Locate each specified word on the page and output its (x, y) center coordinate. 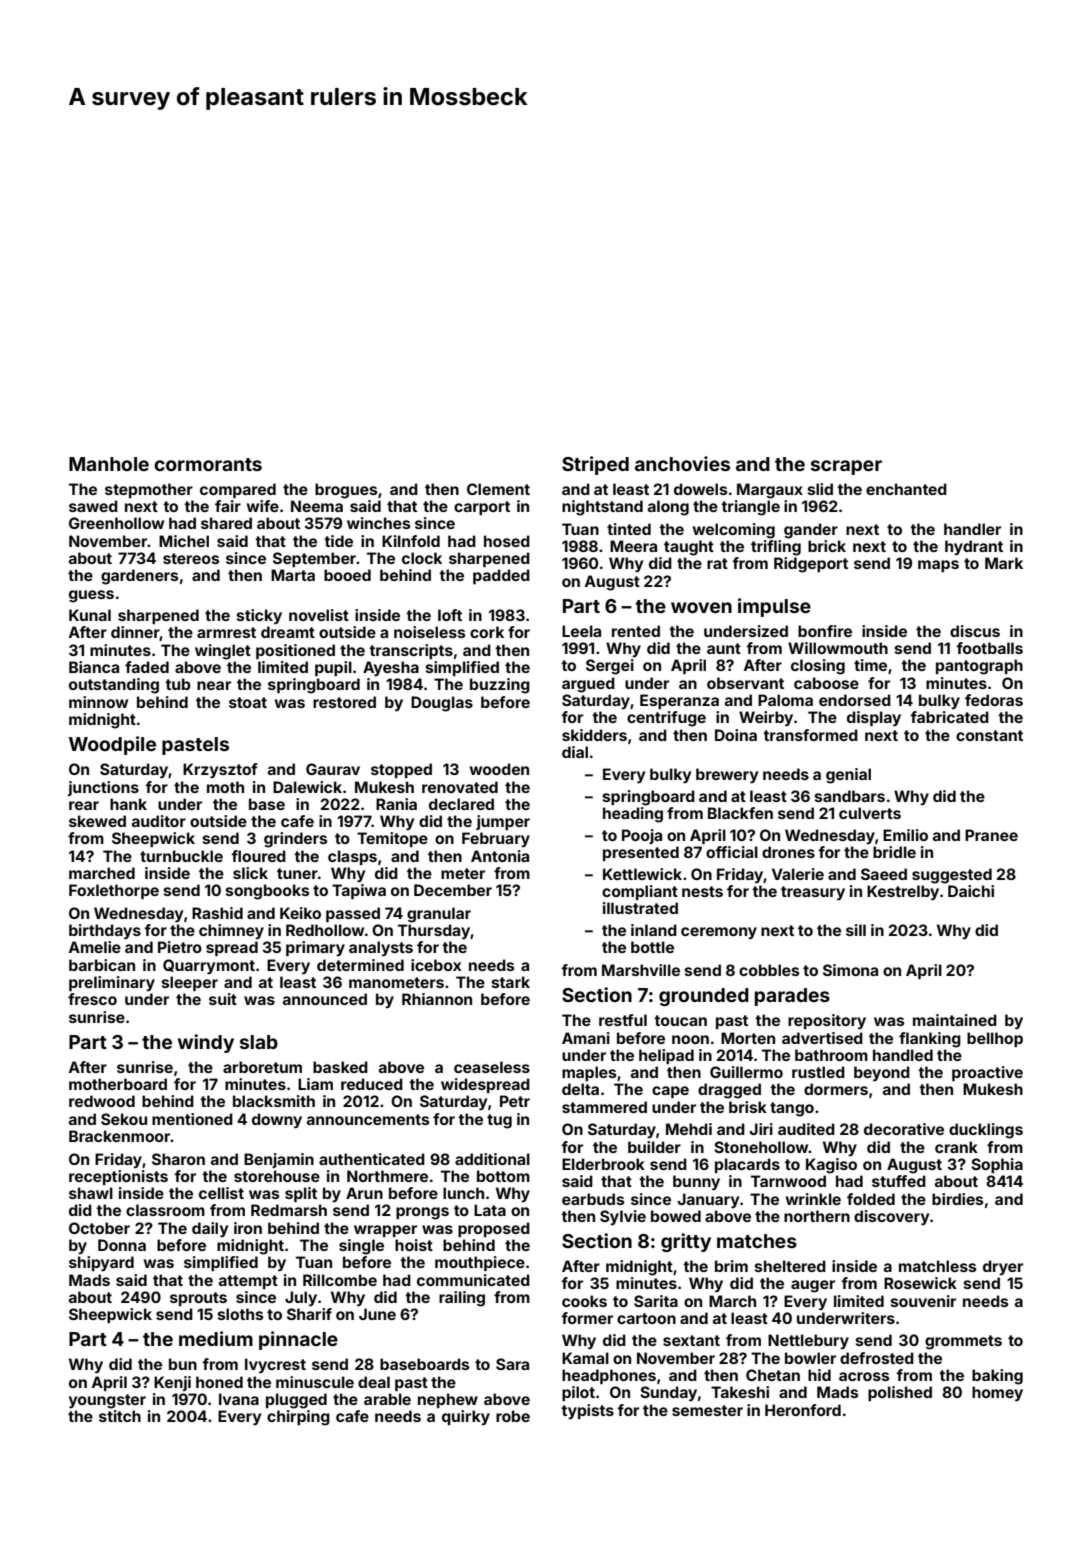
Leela (581, 631)
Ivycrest (275, 1365)
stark (511, 982)
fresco (92, 999)
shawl (91, 1193)
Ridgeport (811, 565)
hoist (414, 1245)
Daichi (971, 891)
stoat (248, 702)
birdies (957, 1199)
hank (128, 804)
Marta (293, 575)
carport (482, 508)
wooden (499, 769)
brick (827, 546)
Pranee (991, 835)
